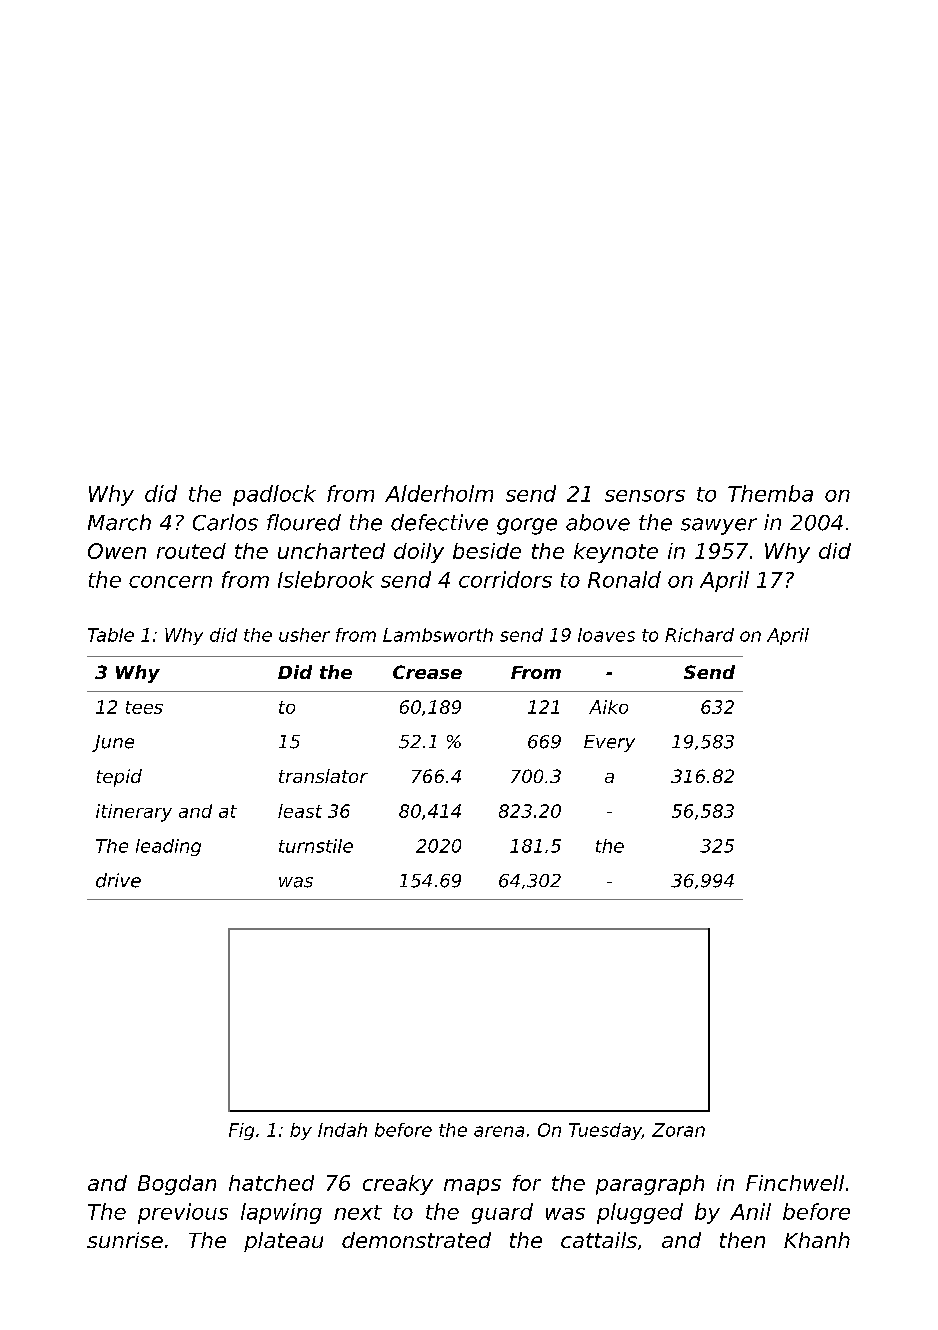 Image resolution: width=938 pixels, height=1330 pixels. Describe the element at coordinates (438, 635) in the screenshot. I see `Lambsworth` at that location.
